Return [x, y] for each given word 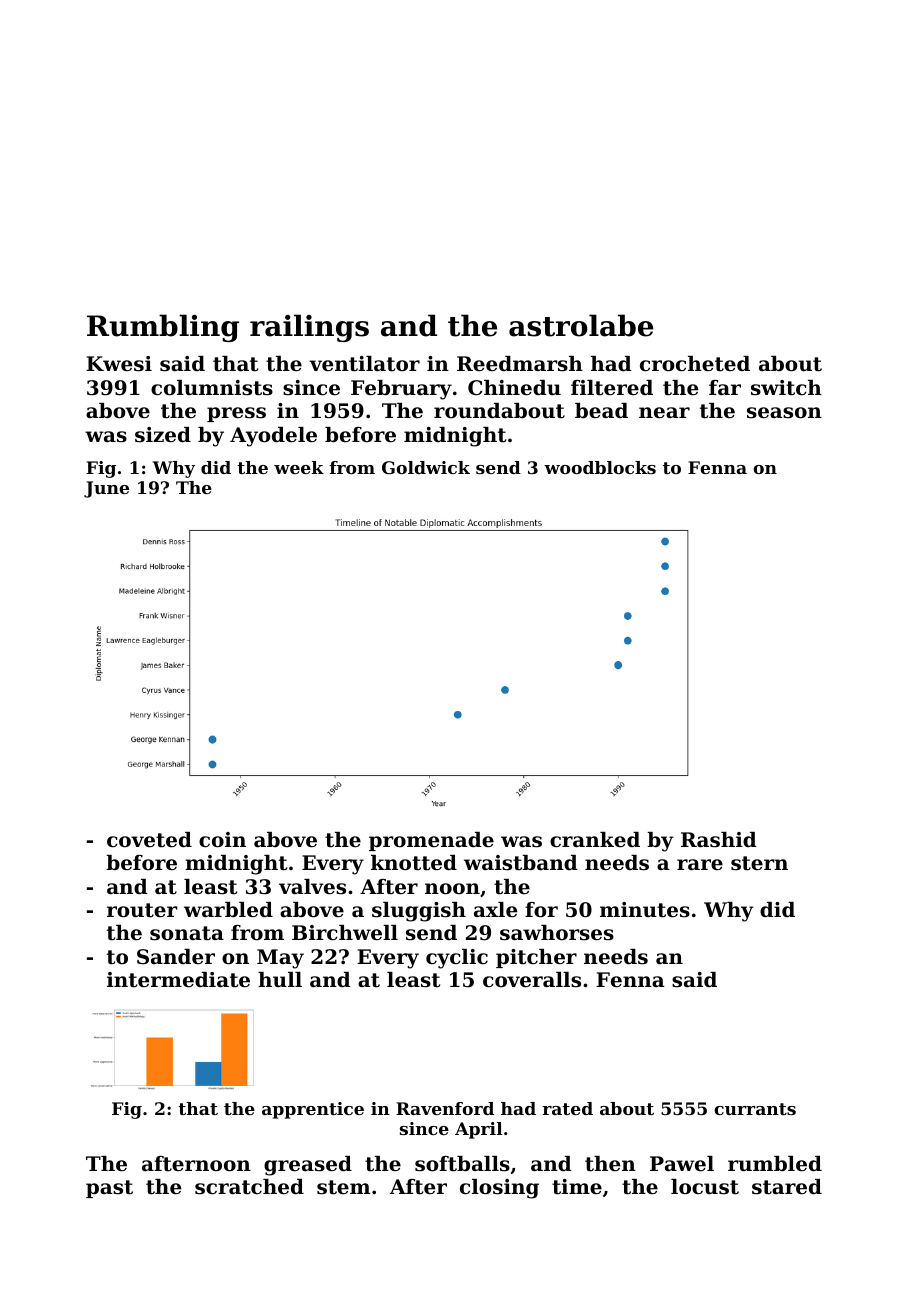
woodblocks [600, 467]
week [299, 467]
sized [163, 435]
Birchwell [345, 933]
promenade [431, 841]
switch [786, 388]
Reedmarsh [520, 364]
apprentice [313, 1110]
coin [222, 840]
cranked [595, 840]
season [784, 413]
